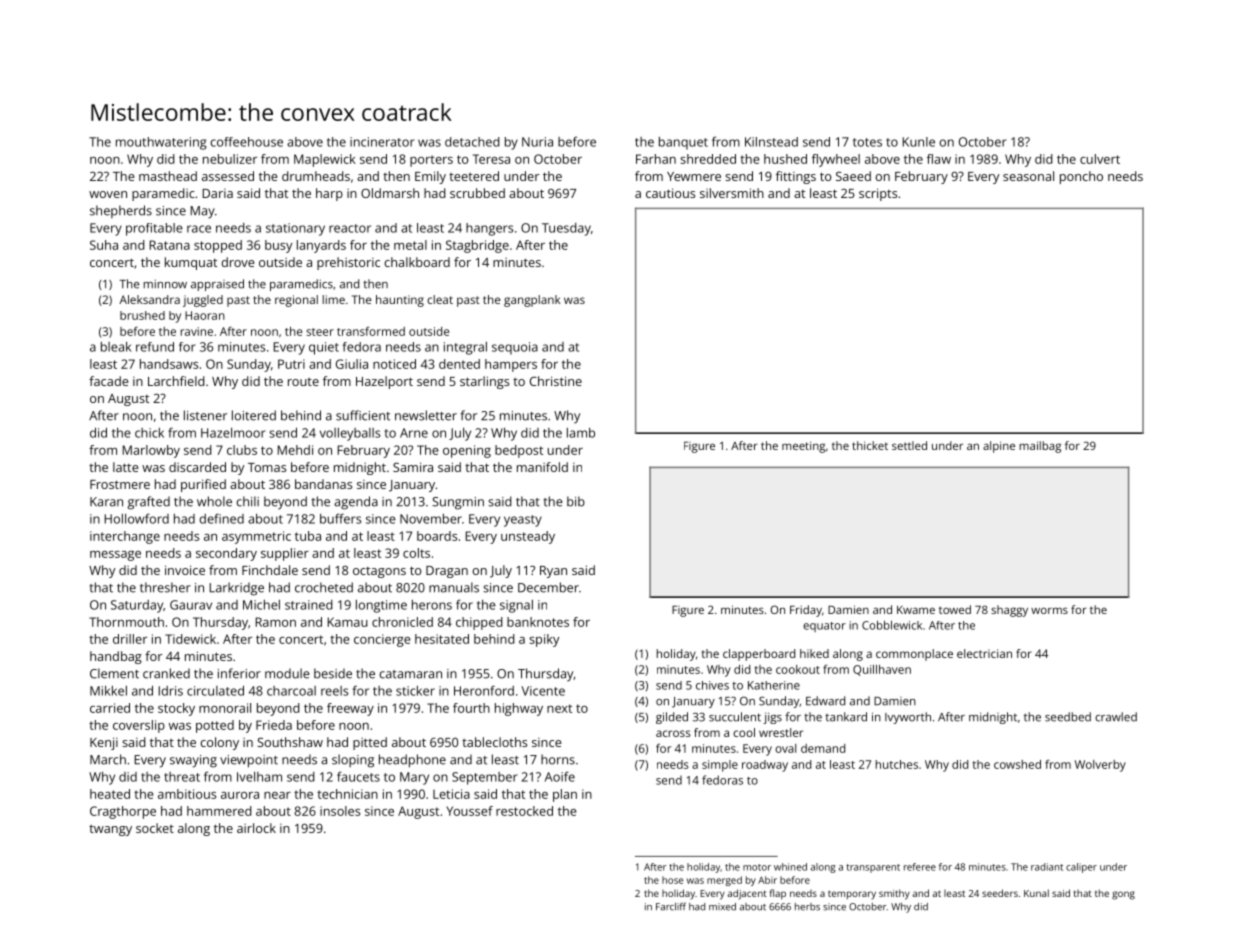 Image resolution: width=1233 pixels, height=952 pixels. I want to click on December, so click(548, 587).
